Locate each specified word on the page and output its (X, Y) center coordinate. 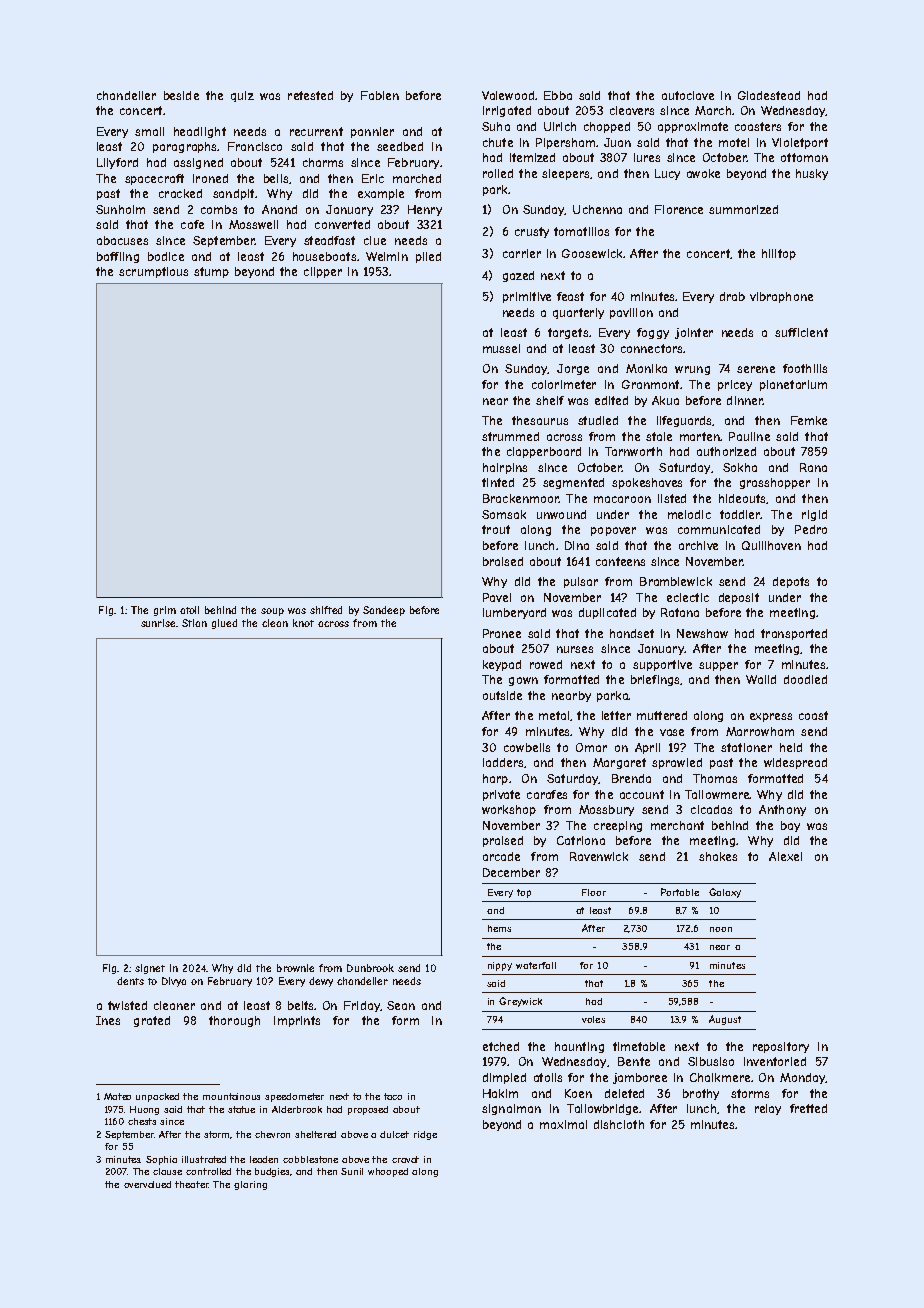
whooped (388, 1172)
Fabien (380, 95)
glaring (250, 1185)
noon (721, 929)
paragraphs (184, 147)
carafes (547, 794)
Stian (194, 623)
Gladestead (769, 95)
